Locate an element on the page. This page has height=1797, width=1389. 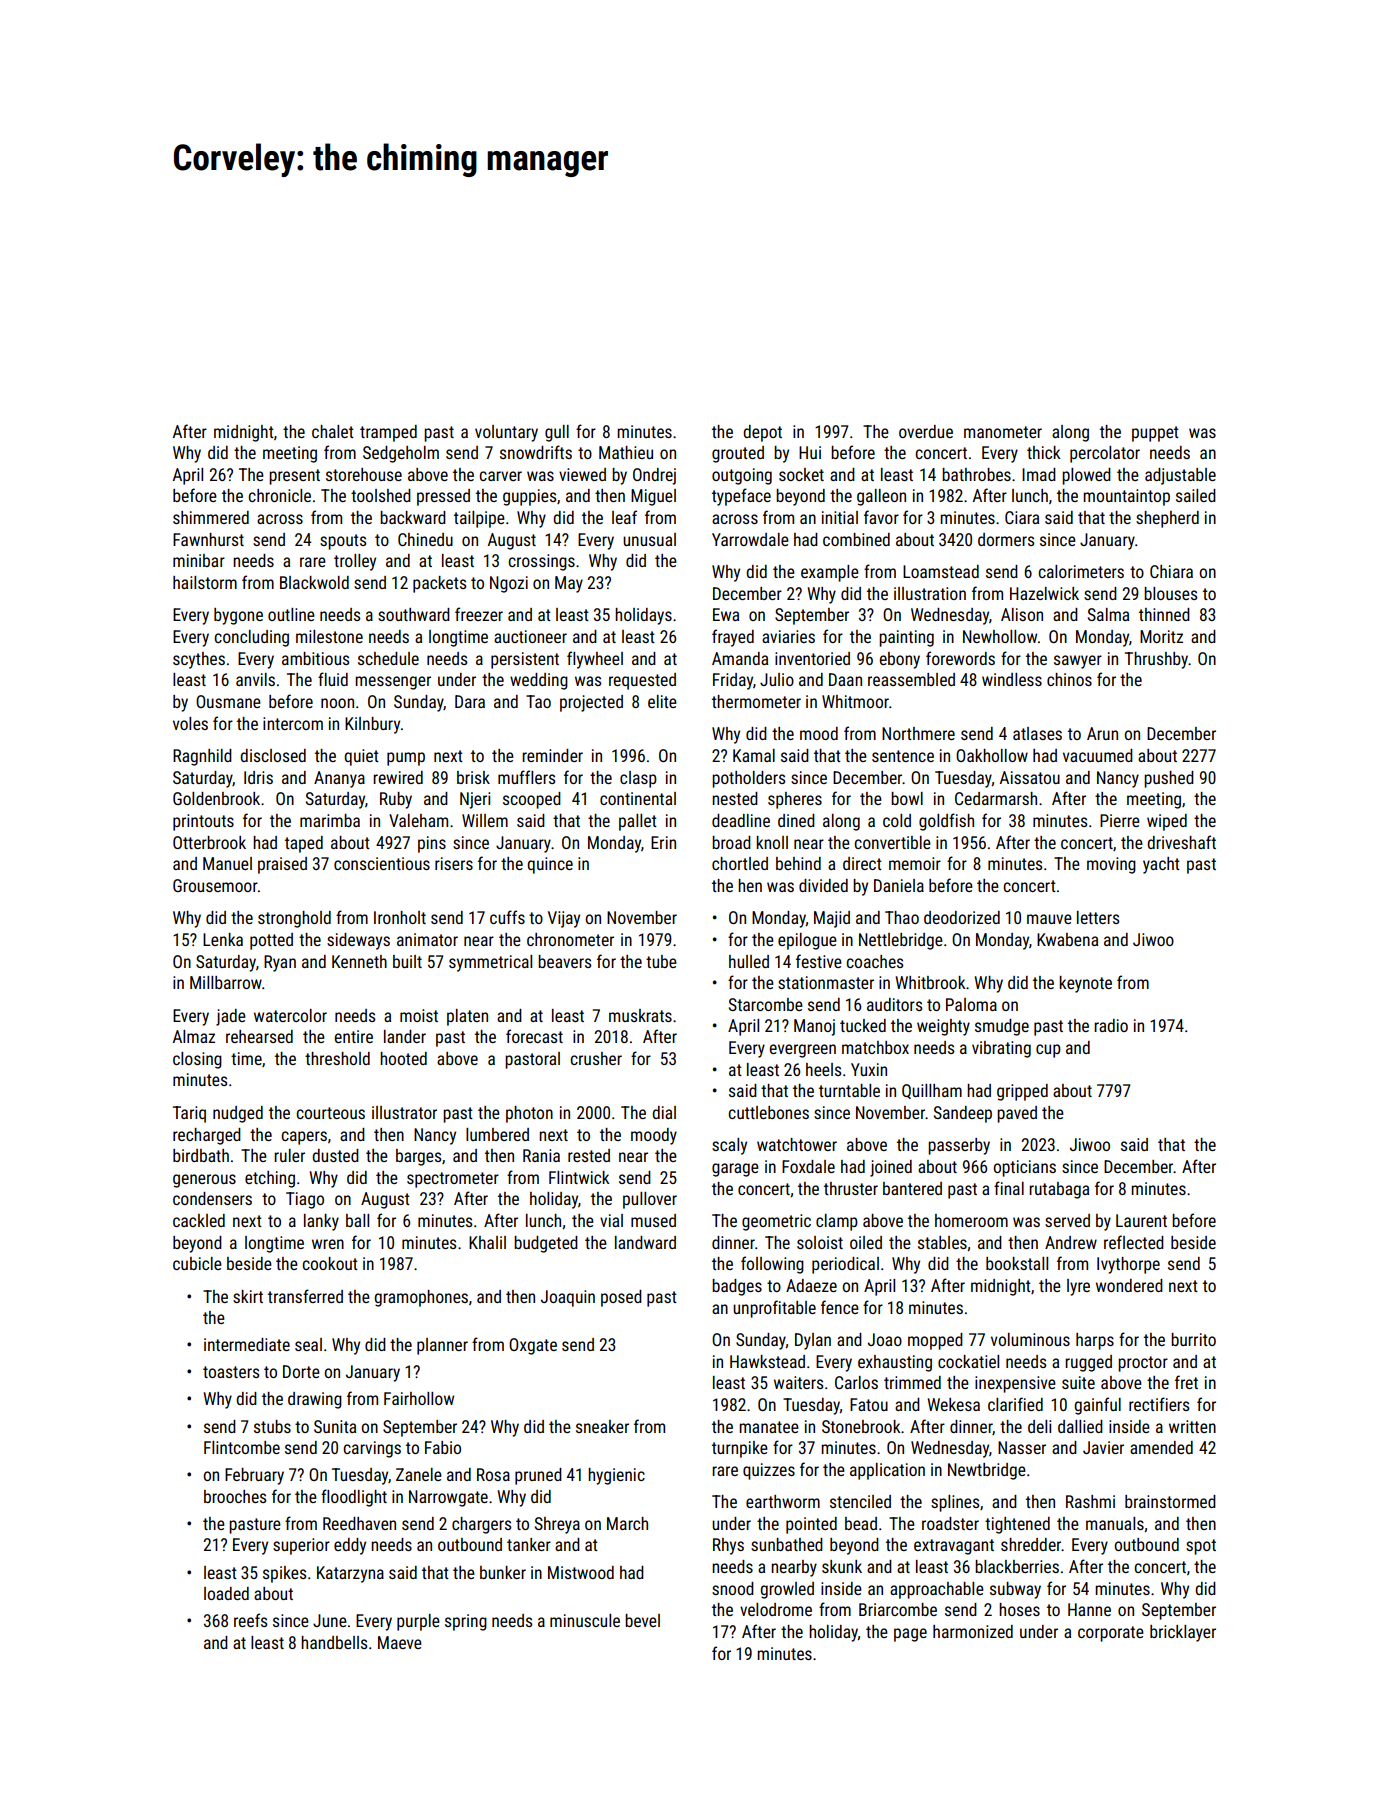
spring is located at coordinates (466, 1622).
